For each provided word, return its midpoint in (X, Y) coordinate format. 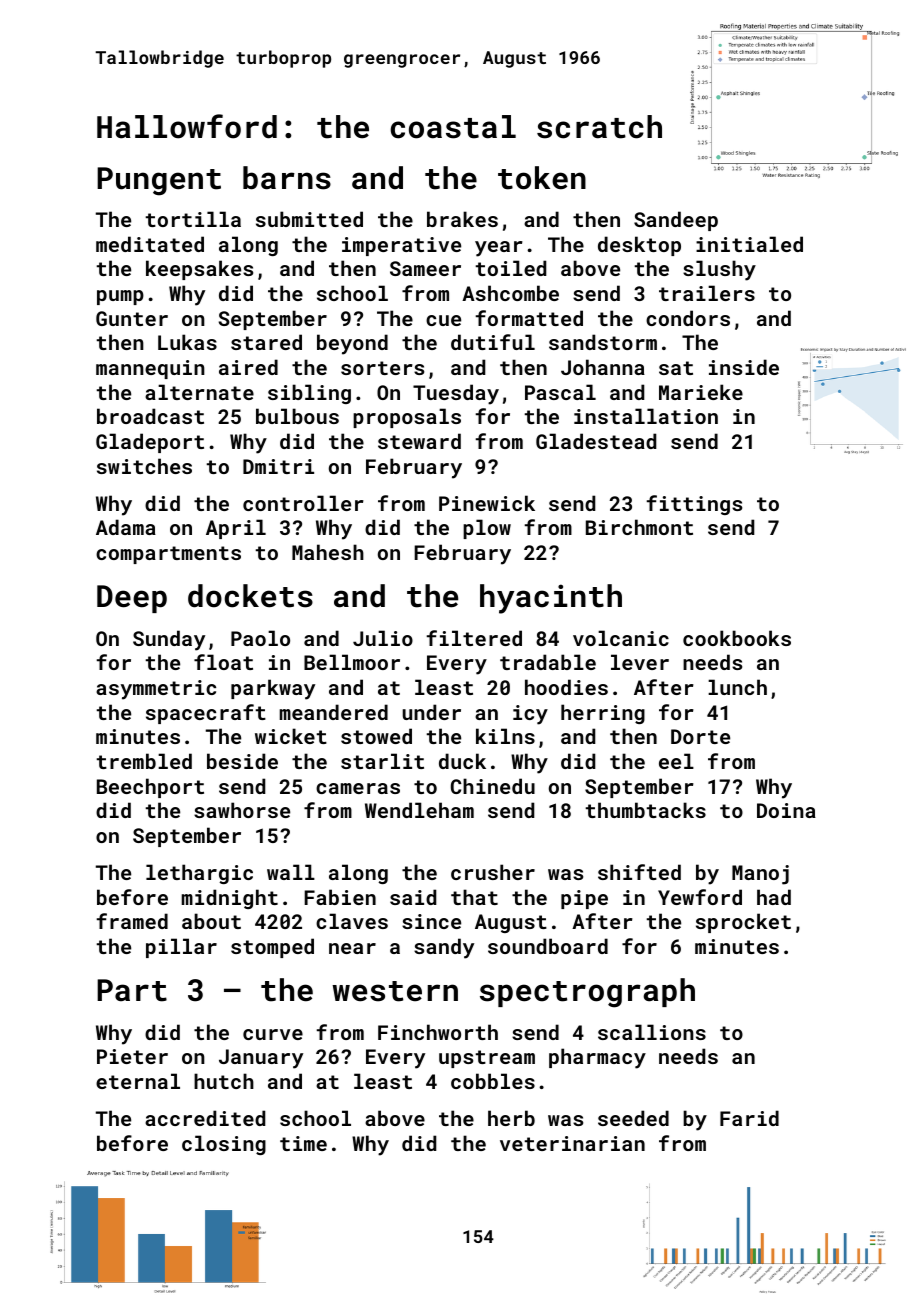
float (223, 662)
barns (287, 178)
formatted (529, 318)
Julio (383, 638)
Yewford (700, 897)
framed (132, 921)
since (431, 921)
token (542, 178)
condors (688, 318)
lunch (737, 687)
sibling (309, 394)
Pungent (159, 181)
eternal (138, 1081)
